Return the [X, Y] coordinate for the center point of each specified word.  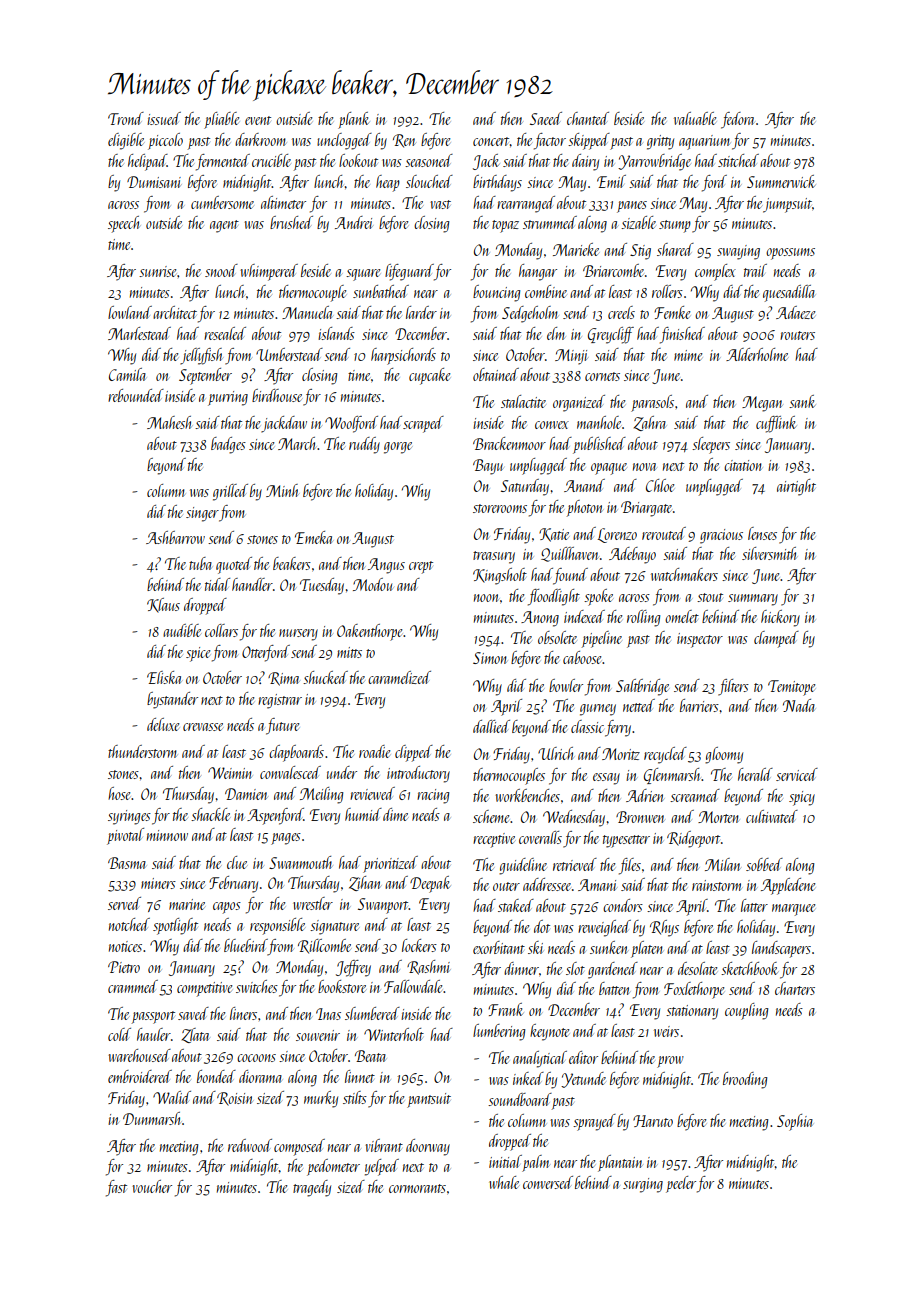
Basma [127, 863]
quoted [234, 565]
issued [164, 118]
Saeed [546, 118]
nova [645, 467]
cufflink [776, 424]
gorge [398, 448]
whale [504, 1182]
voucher [152, 1186]
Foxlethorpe [694, 990]
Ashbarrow [175, 537]
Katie [554, 535]
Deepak [430, 884]
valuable [695, 118]
